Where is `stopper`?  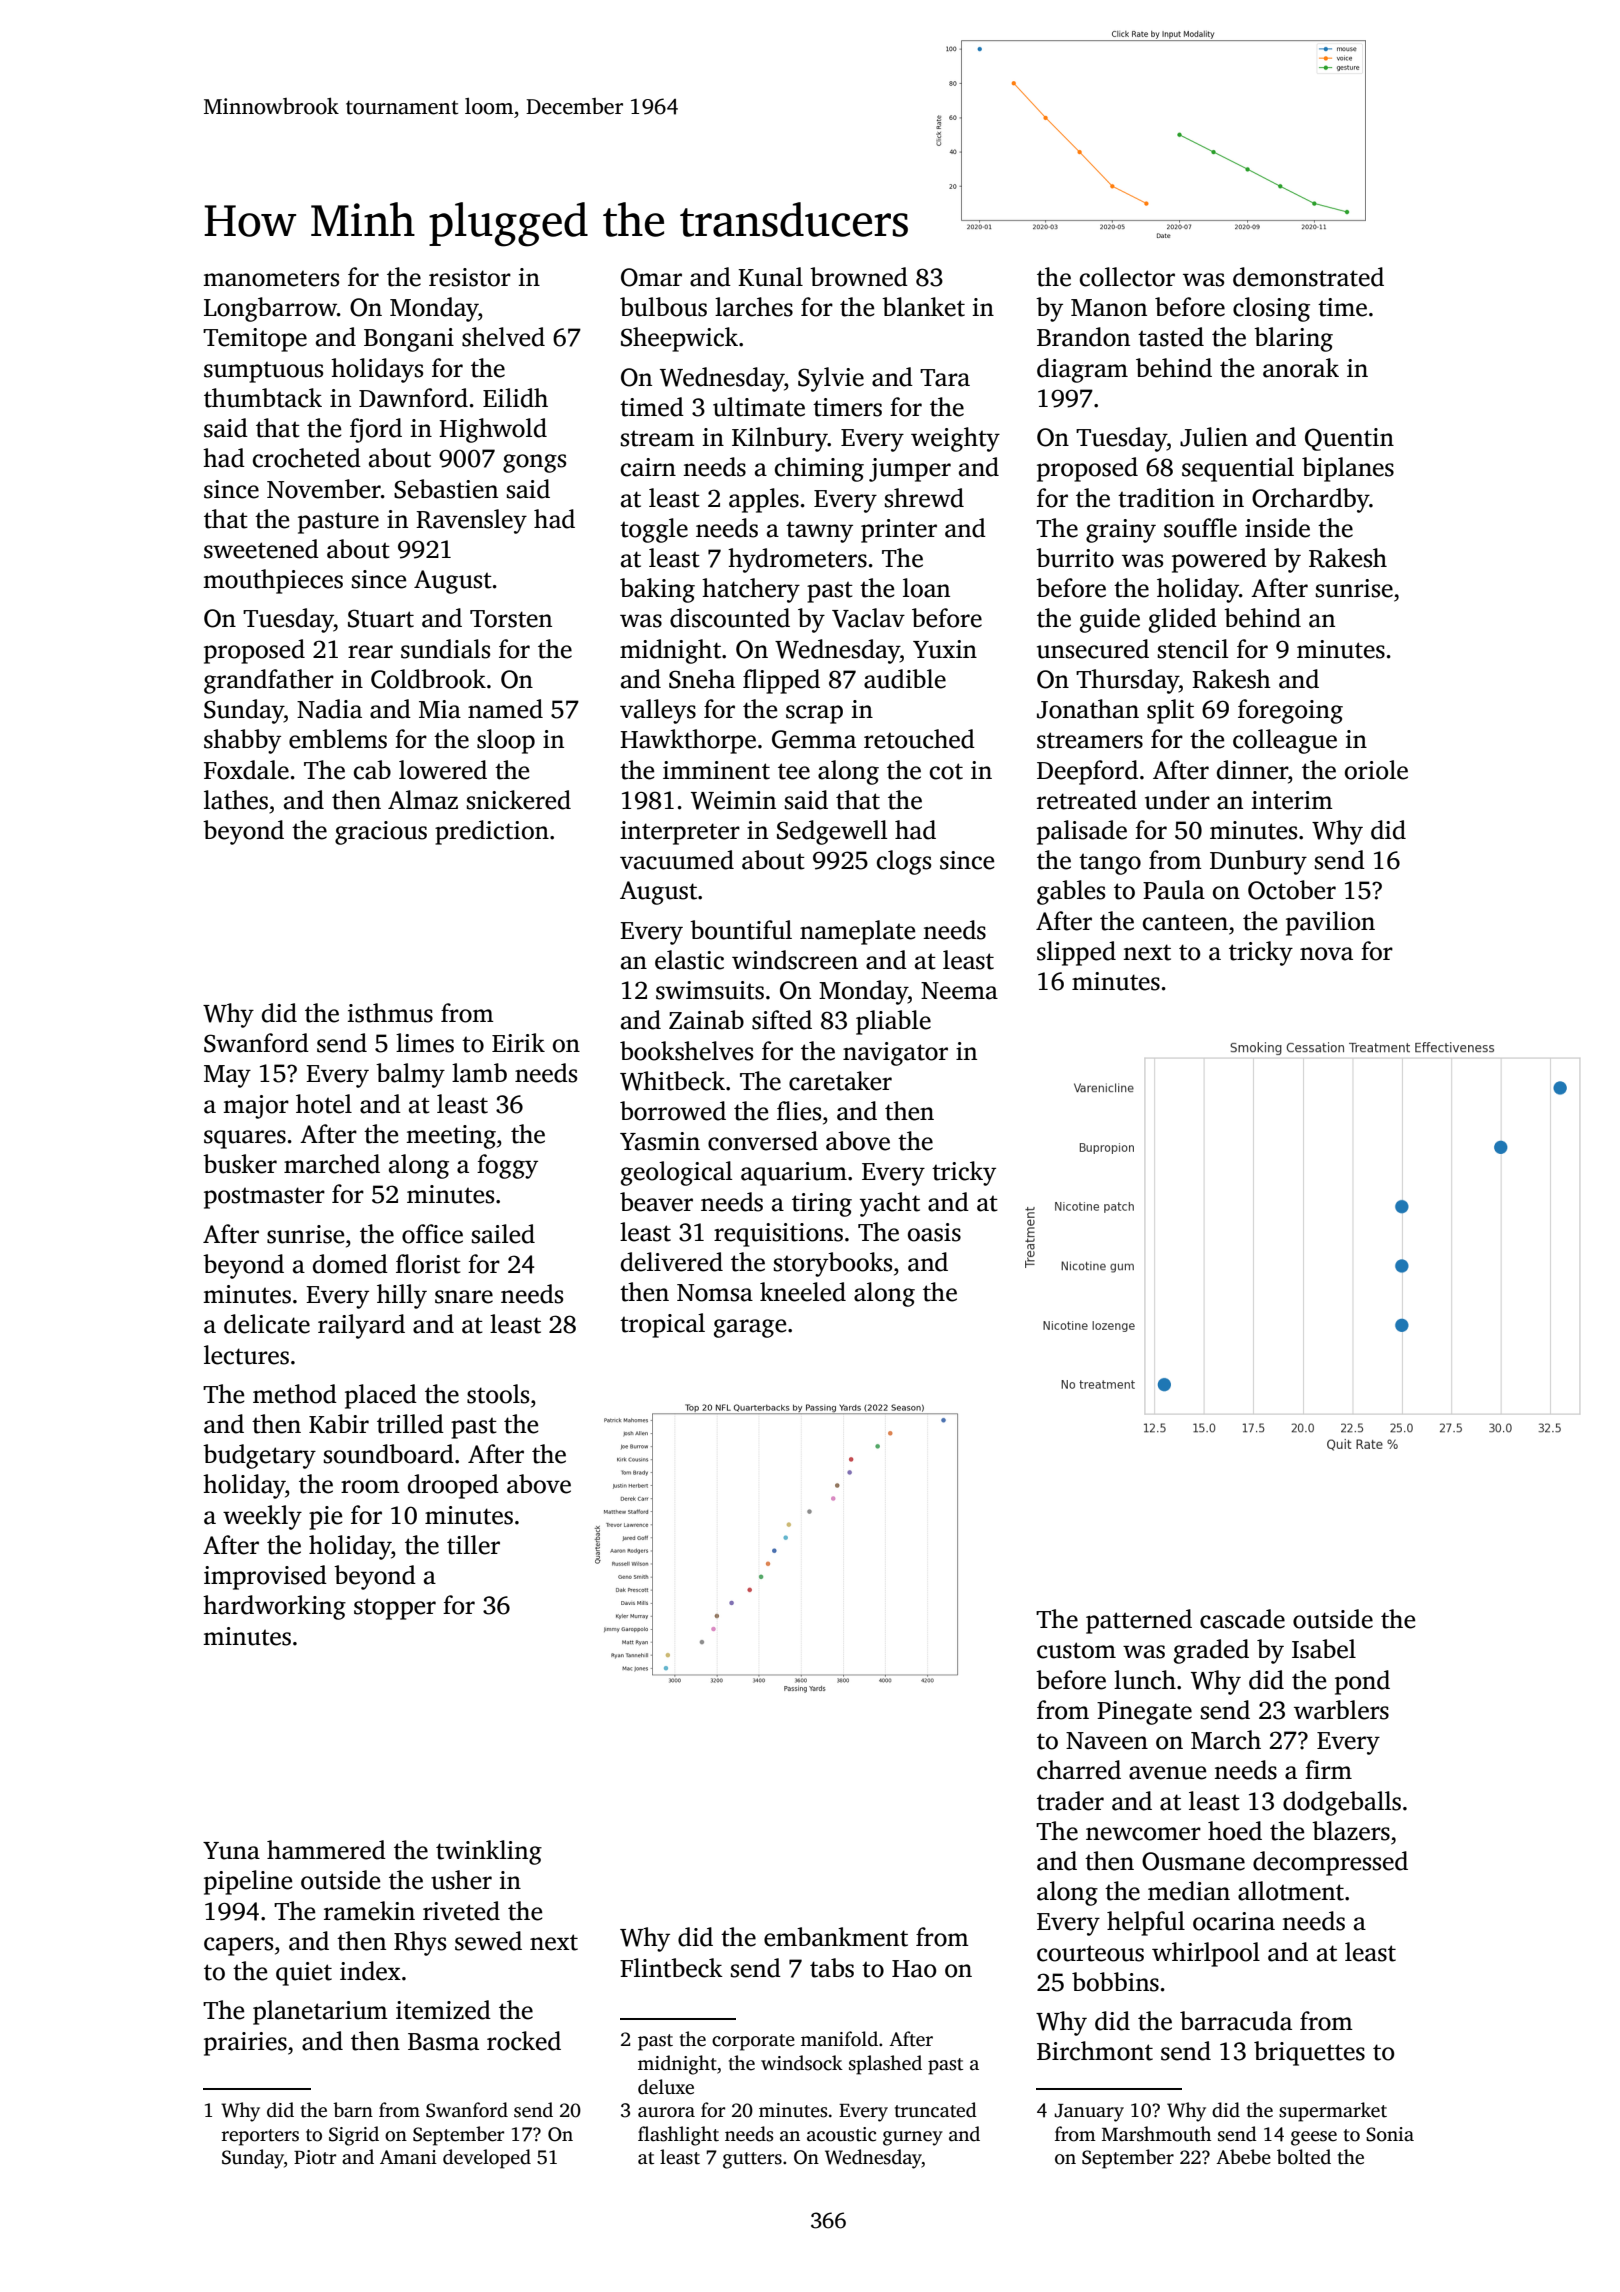
stopper is located at coordinates (395, 1609).
